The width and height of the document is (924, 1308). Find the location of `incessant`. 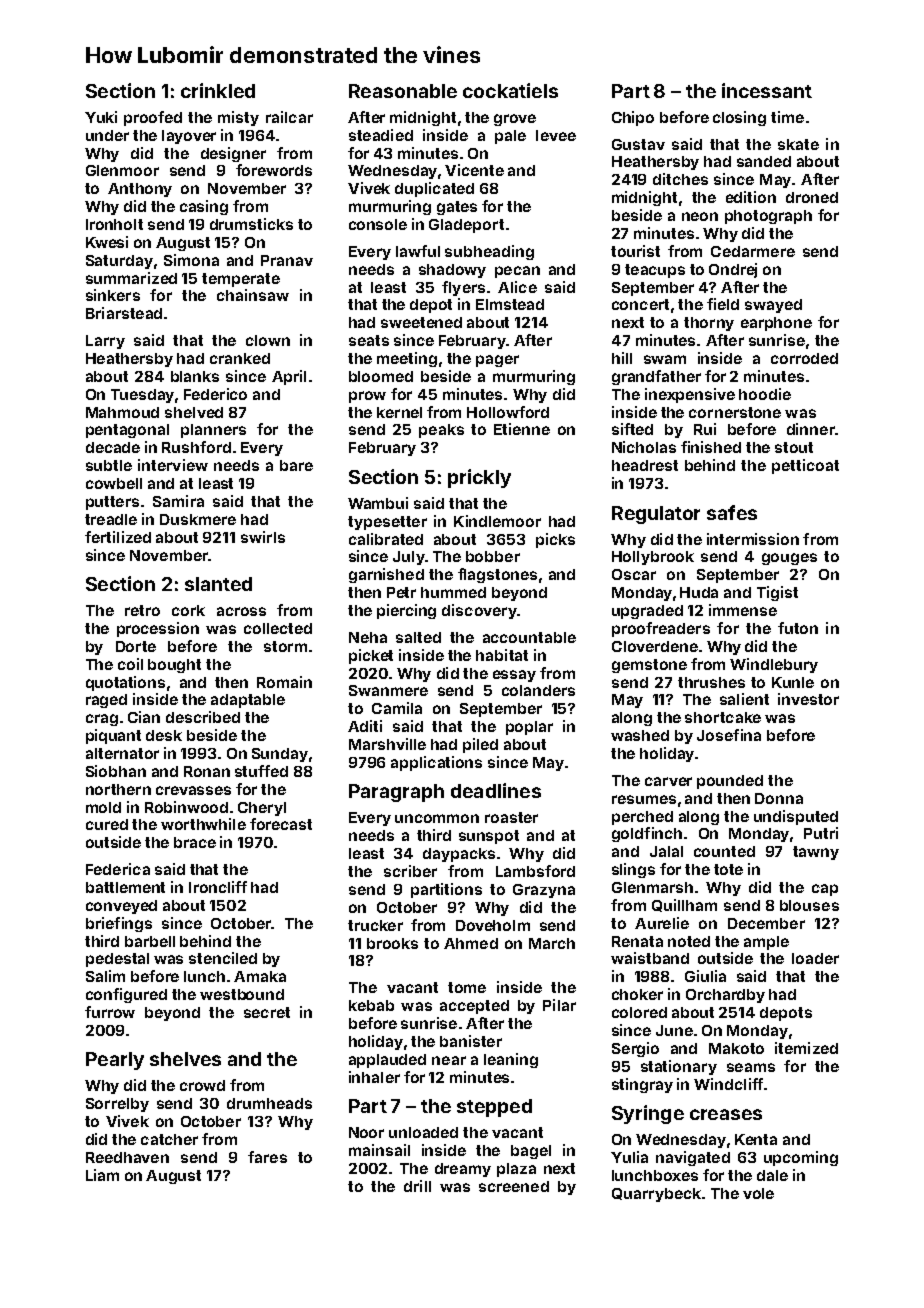

incessant is located at coordinates (767, 90).
